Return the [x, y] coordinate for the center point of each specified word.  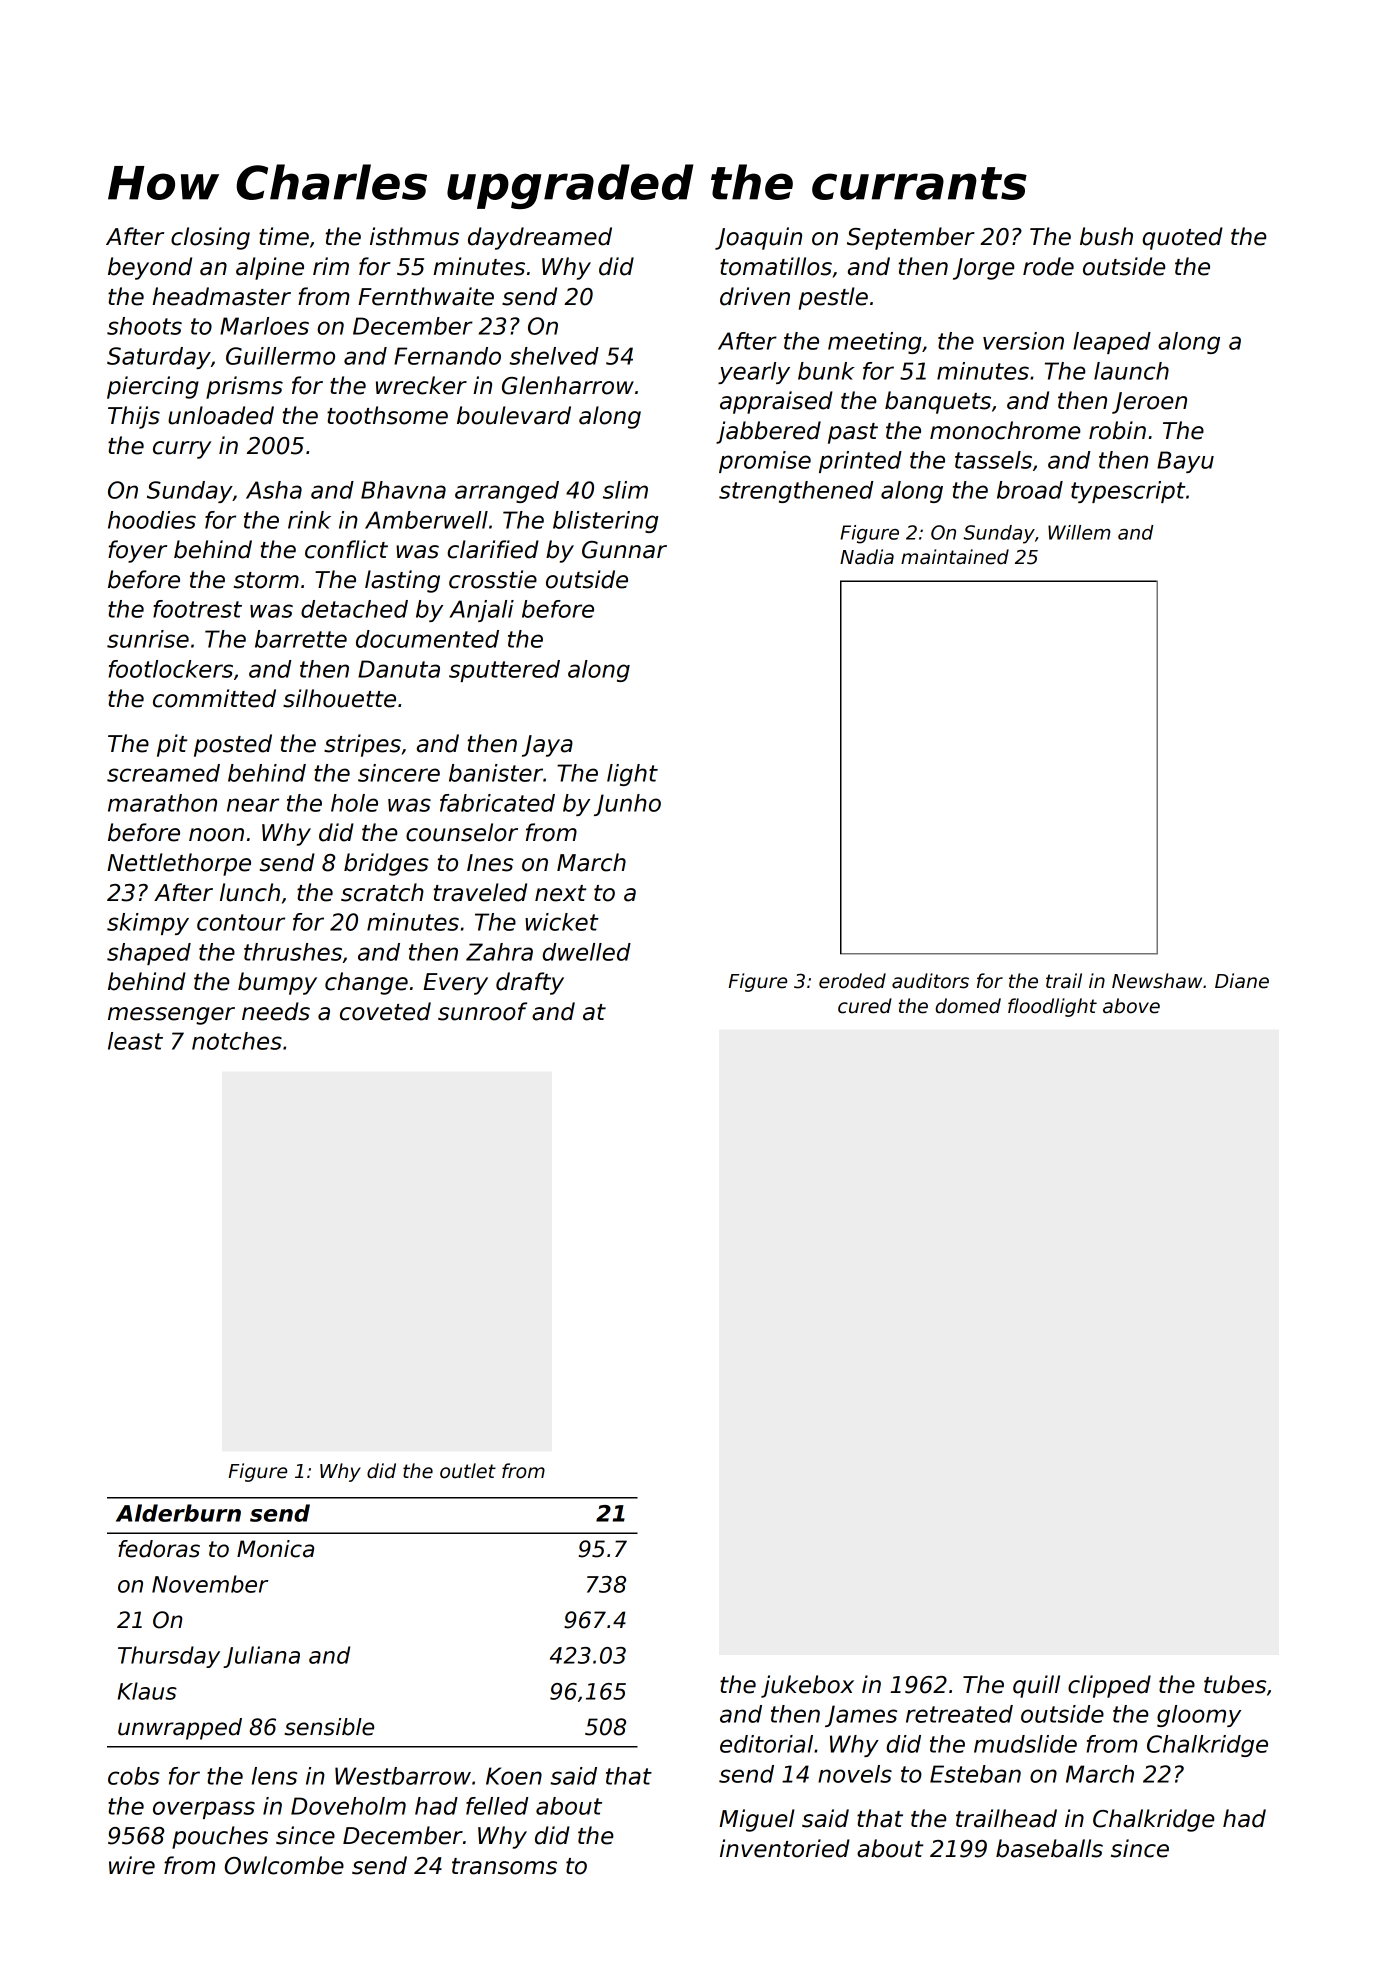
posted [233, 745]
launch [1131, 371]
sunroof [482, 1011]
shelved [554, 356]
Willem [1079, 532]
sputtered [504, 671]
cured [865, 1006]
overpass [204, 1810]
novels [855, 1774]
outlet [468, 1471]
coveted [385, 1011]
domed [968, 1006]
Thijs [134, 417]
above [1131, 1006]
